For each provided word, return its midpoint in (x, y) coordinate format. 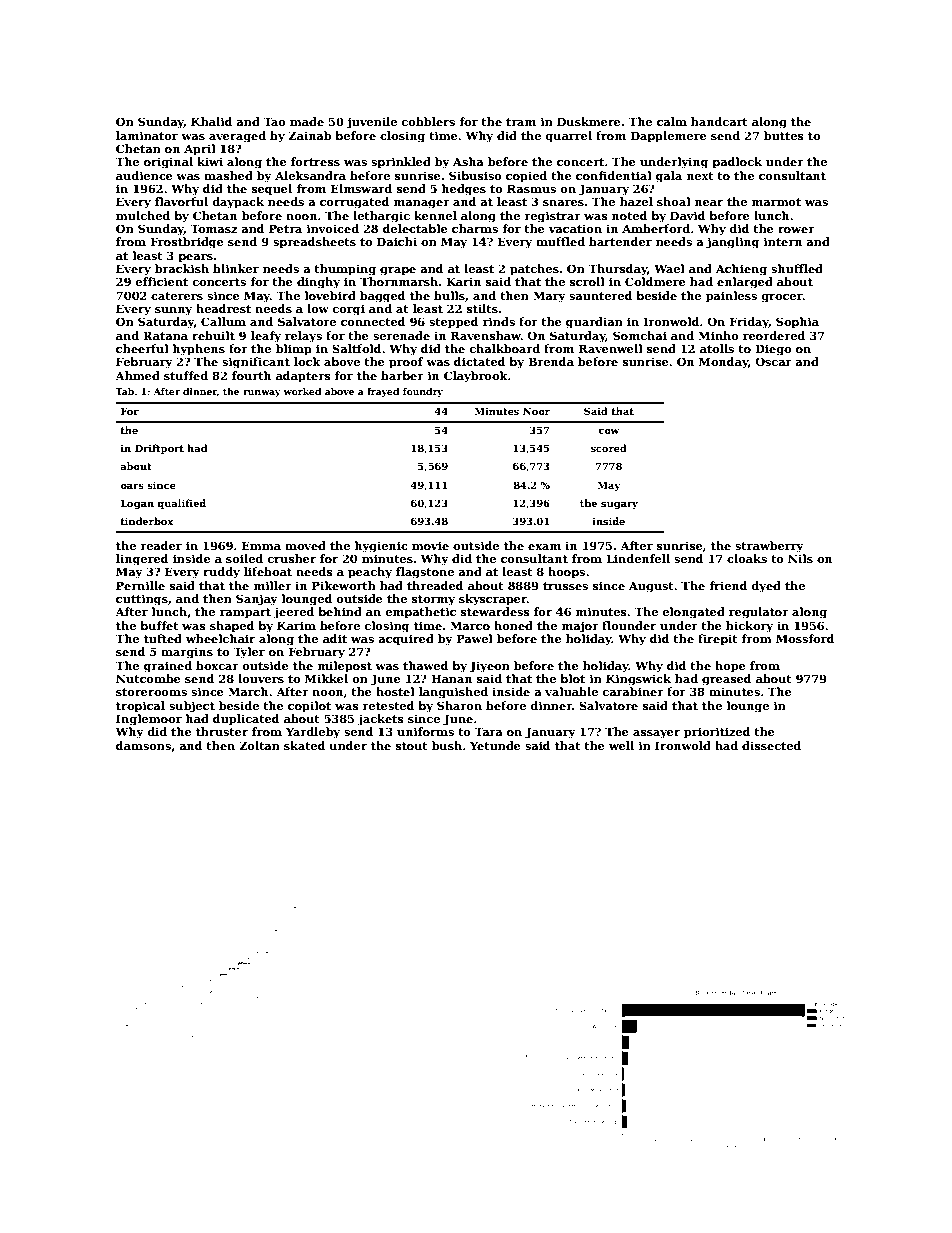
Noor (536, 411)
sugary (619, 505)
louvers (261, 678)
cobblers (428, 121)
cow (608, 431)
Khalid (211, 121)
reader (161, 545)
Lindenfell (638, 558)
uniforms (425, 731)
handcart (719, 121)
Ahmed (137, 375)
